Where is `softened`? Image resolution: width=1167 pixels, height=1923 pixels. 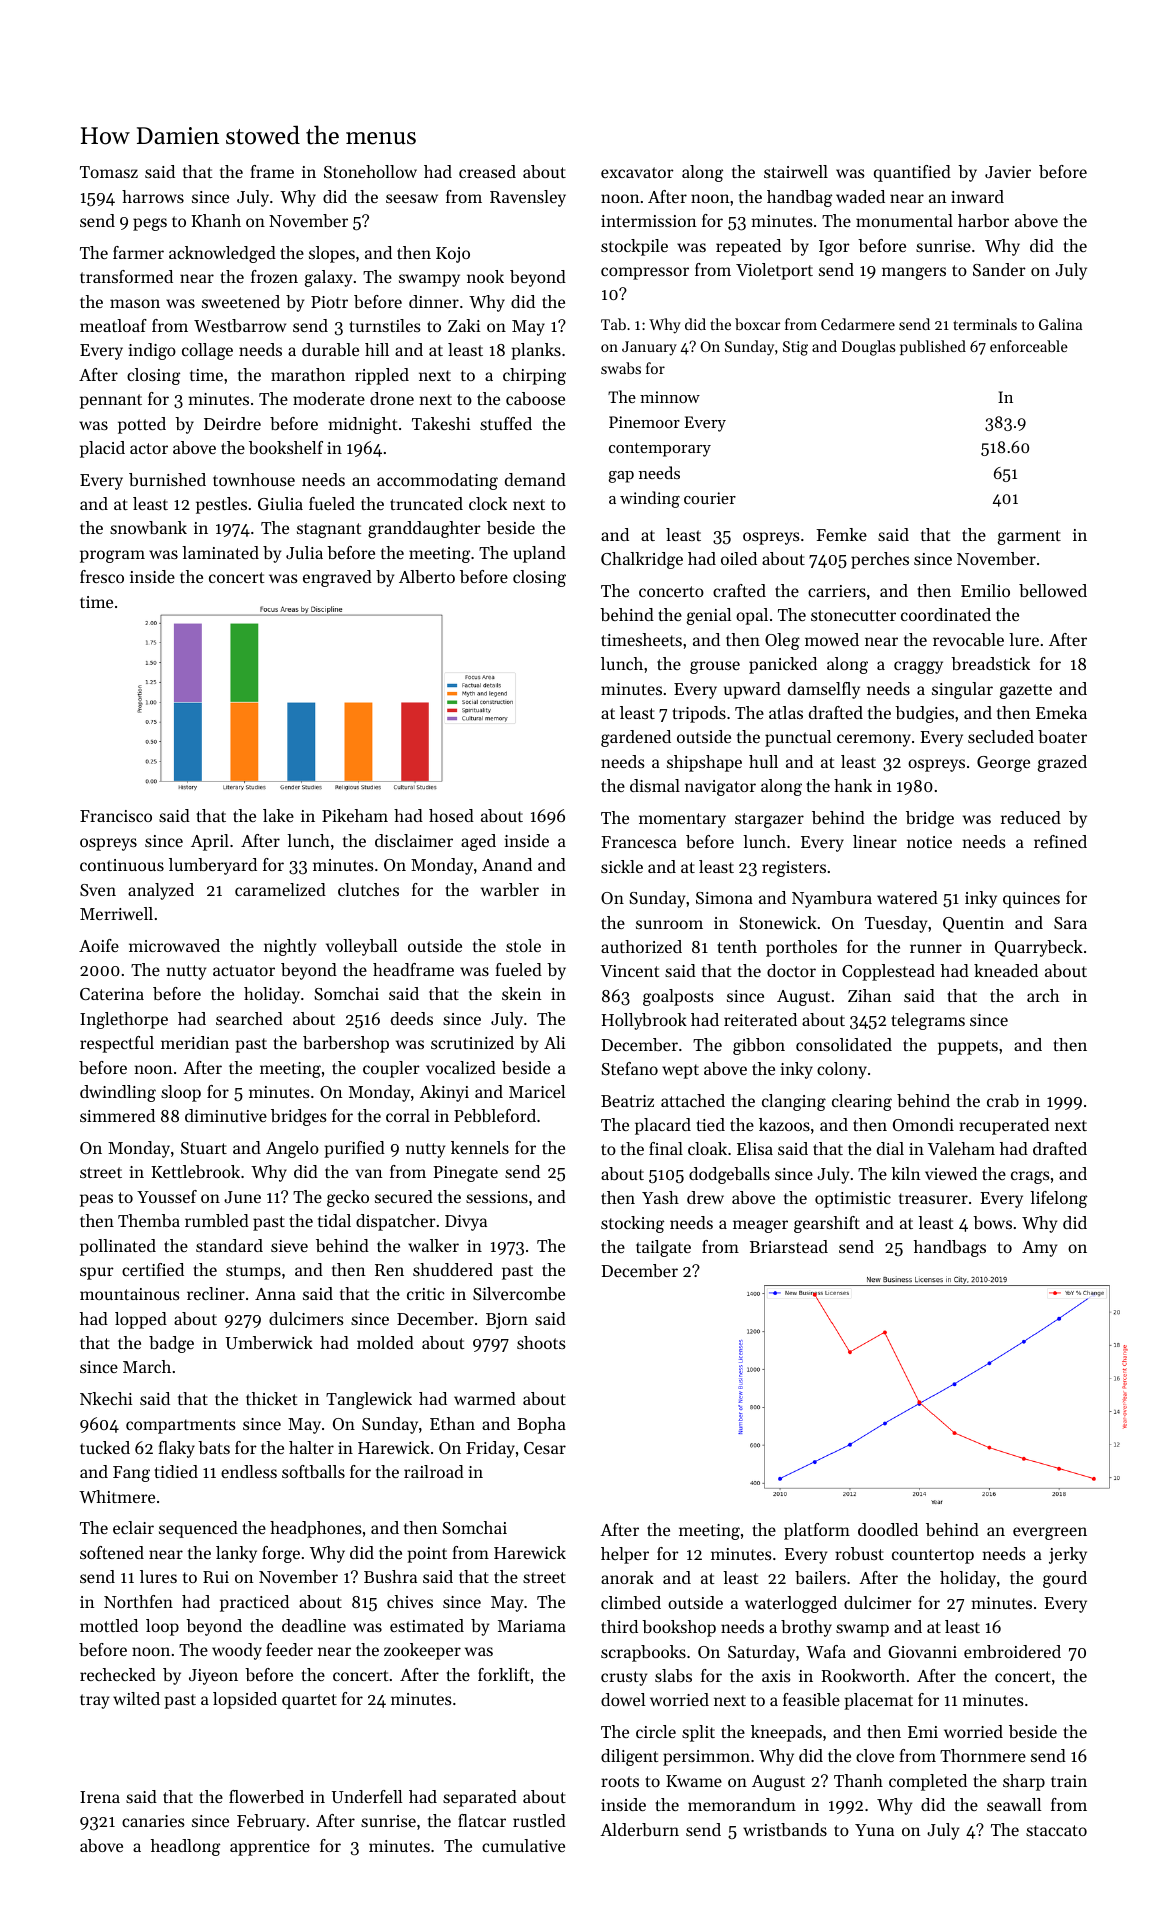 softened is located at coordinates (112, 1552).
